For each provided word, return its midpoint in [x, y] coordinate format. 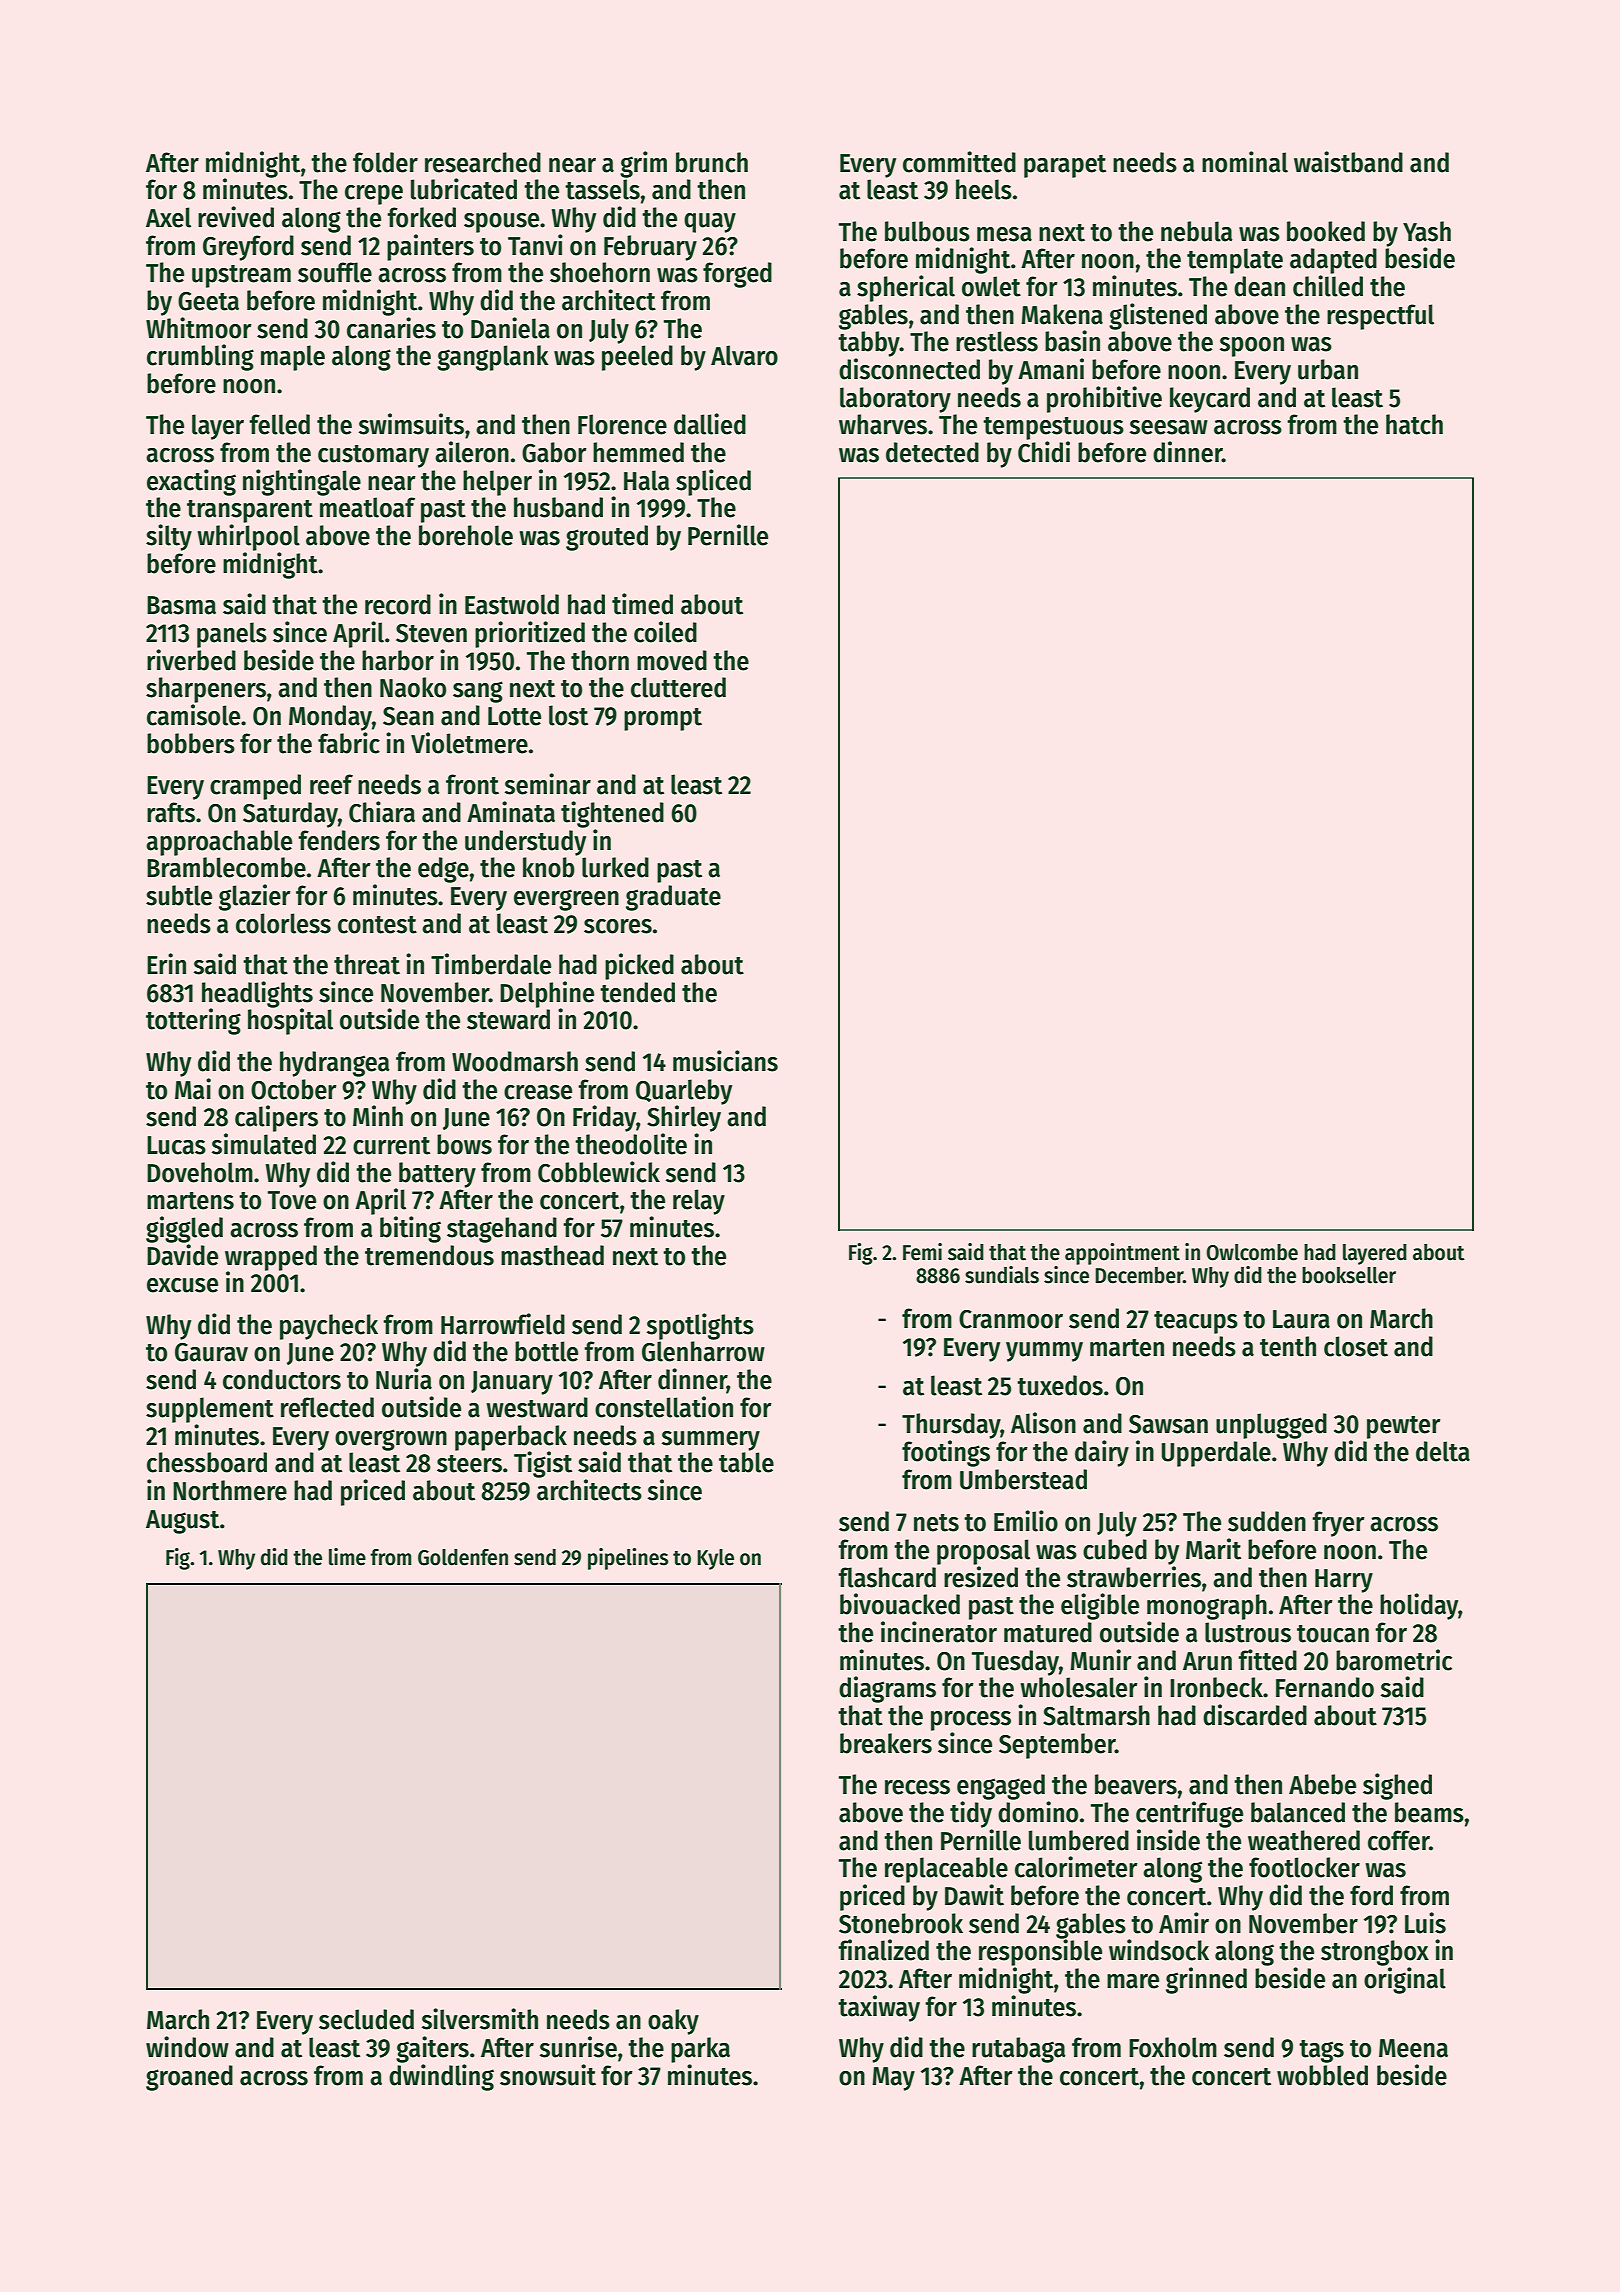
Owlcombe [1252, 1252]
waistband [1348, 162]
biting [410, 1229]
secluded [366, 2019]
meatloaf [367, 507]
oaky [673, 2022]
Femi [922, 1252]
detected [932, 452]
